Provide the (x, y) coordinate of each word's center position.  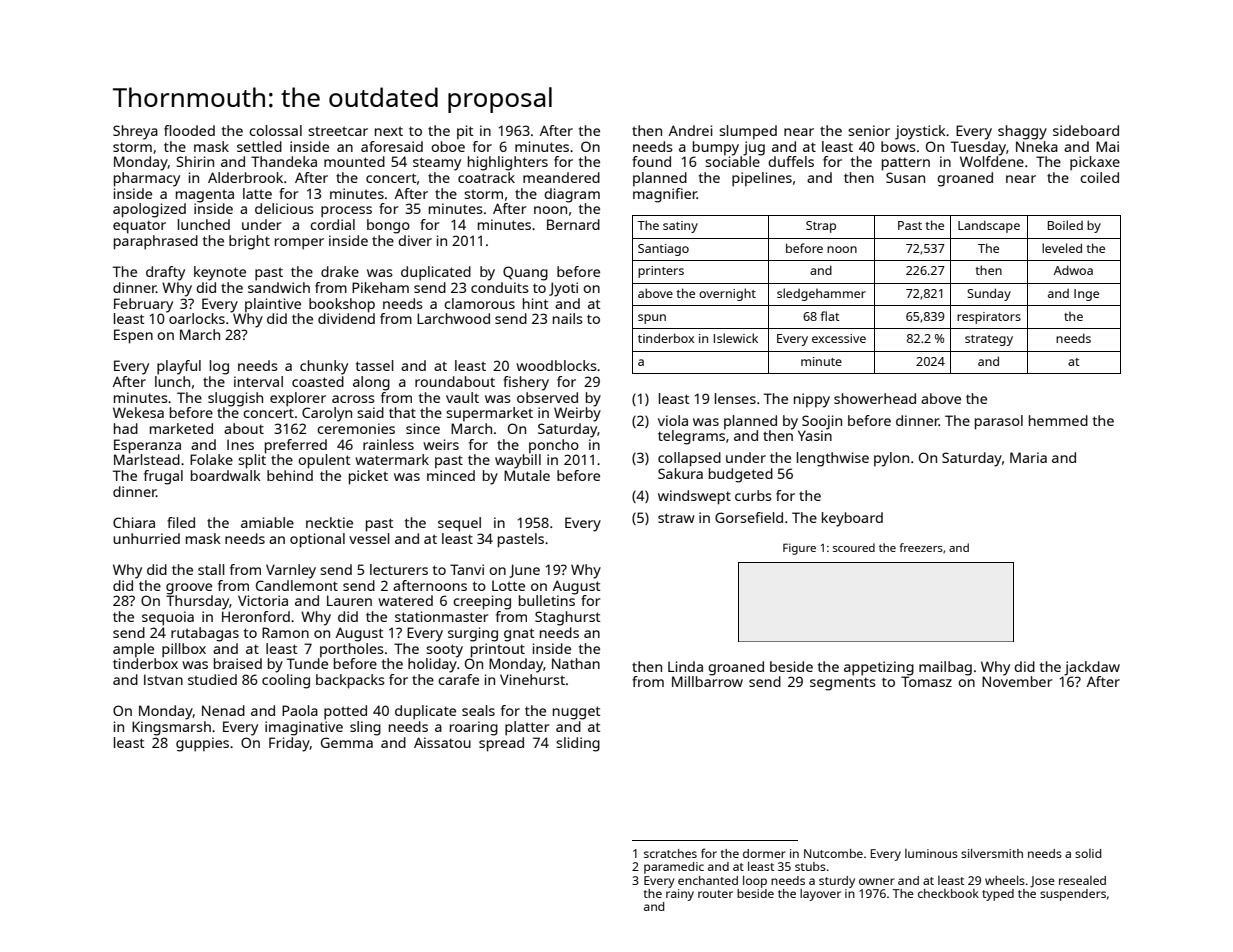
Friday (289, 744)
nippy (812, 400)
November (1017, 681)
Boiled (1065, 225)
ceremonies (356, 428)
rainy (680, 895)
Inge (1086, 295)
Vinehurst (532, 679)
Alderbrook (245, 177)
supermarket (489, 414)
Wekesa (138, 412)
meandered (561, 177)
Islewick (736, 338)
